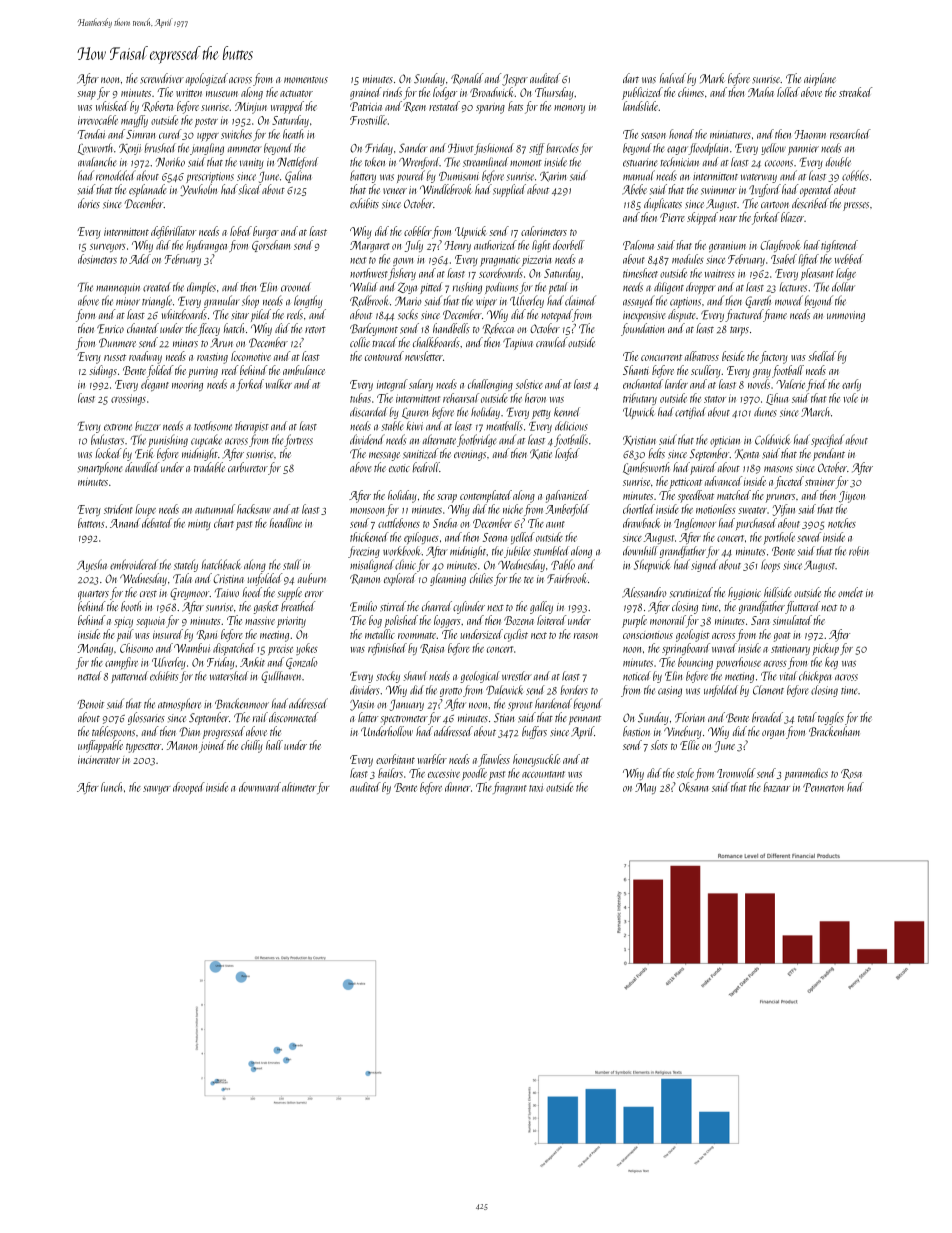 This screenshot has height=1233, width=952. Describe the element at coordinates (111, 787) in the screenshot. I see `lunch` at that location.
